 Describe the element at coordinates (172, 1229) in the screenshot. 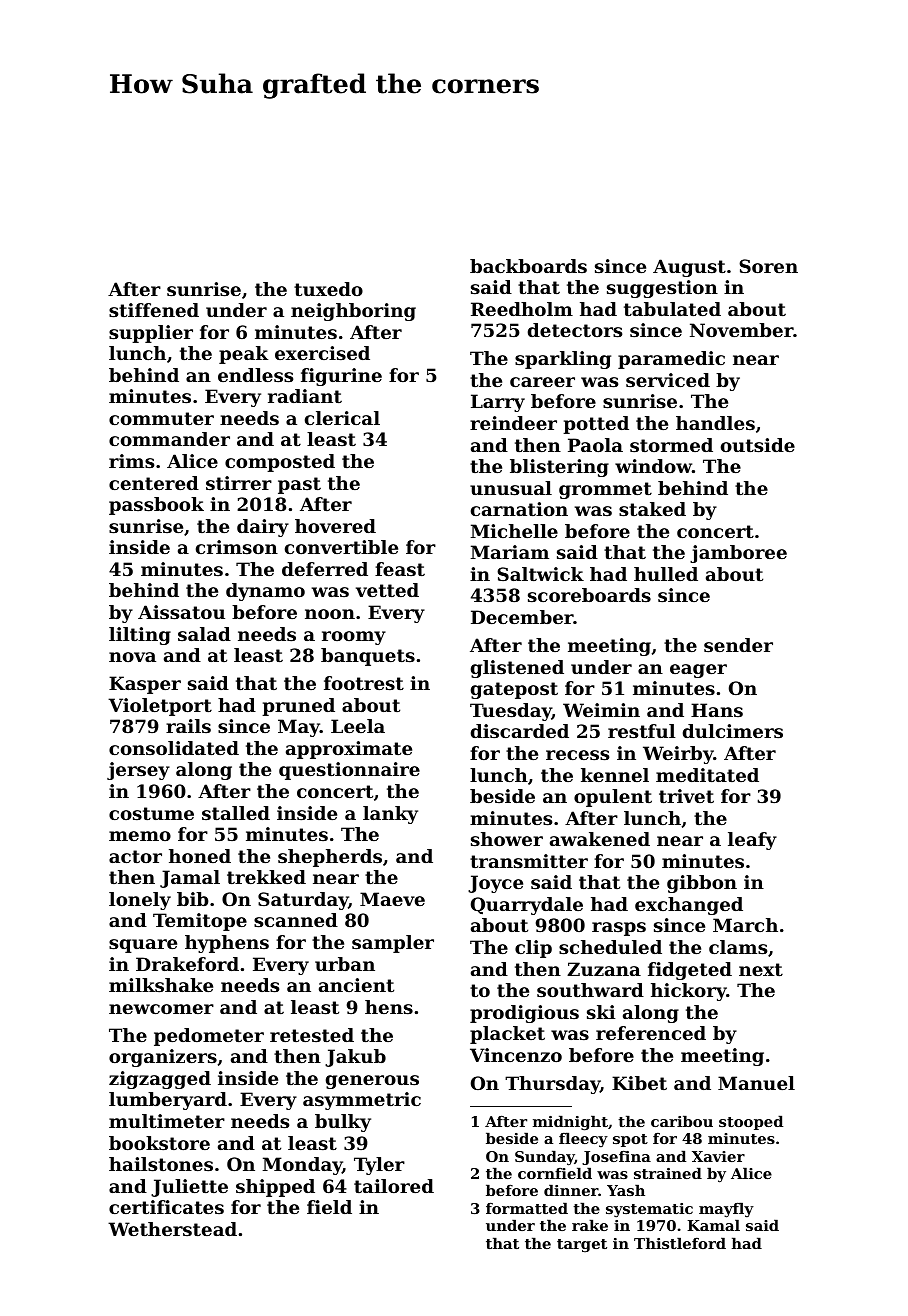

I see `Wetherstead` at that location.
